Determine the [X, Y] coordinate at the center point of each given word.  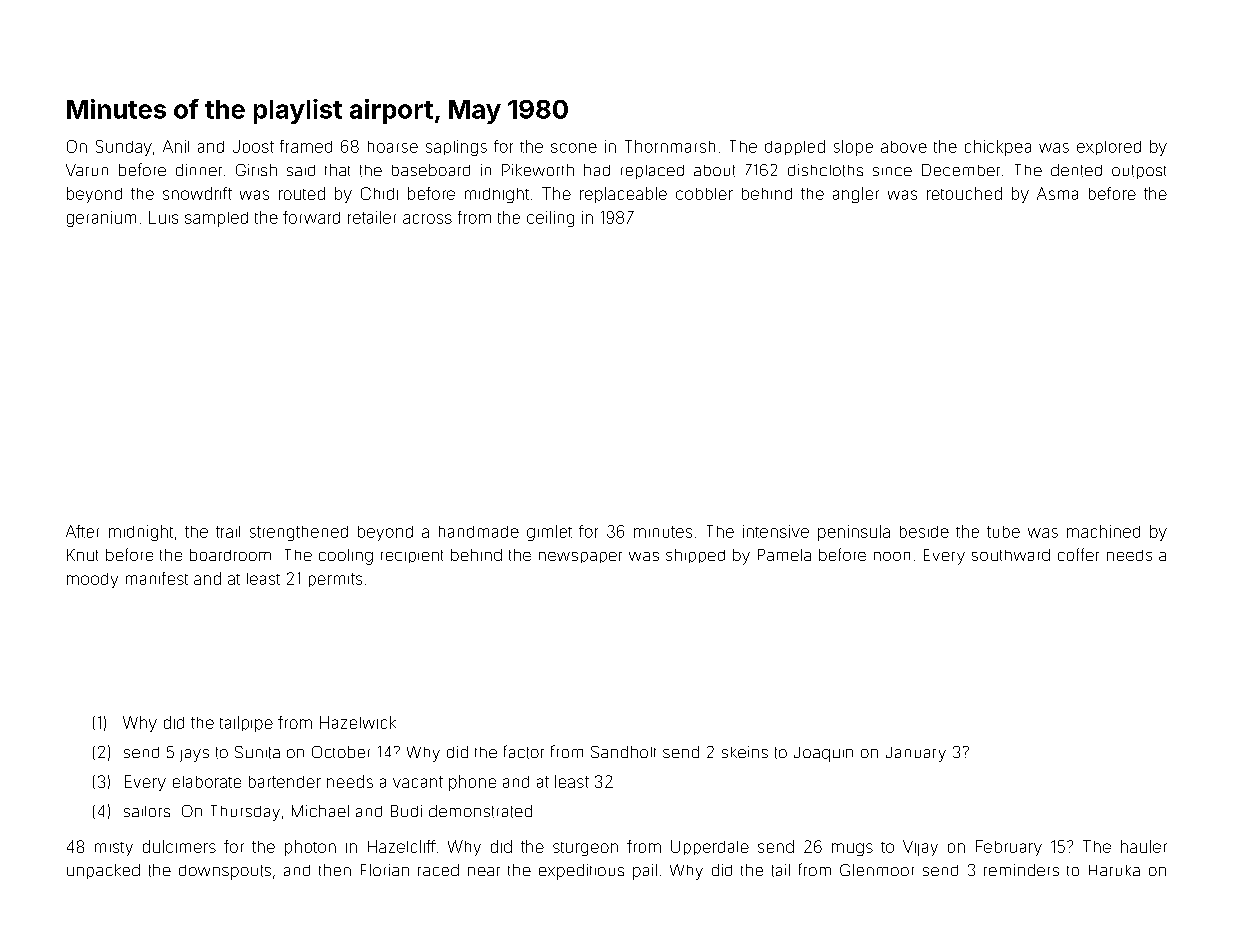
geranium [101, 219]
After [82, 531]
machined [1103, 531]
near [484, 871]
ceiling [550, 219]
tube [1003, 532]
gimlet [549, 533]
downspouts [225, 872]
